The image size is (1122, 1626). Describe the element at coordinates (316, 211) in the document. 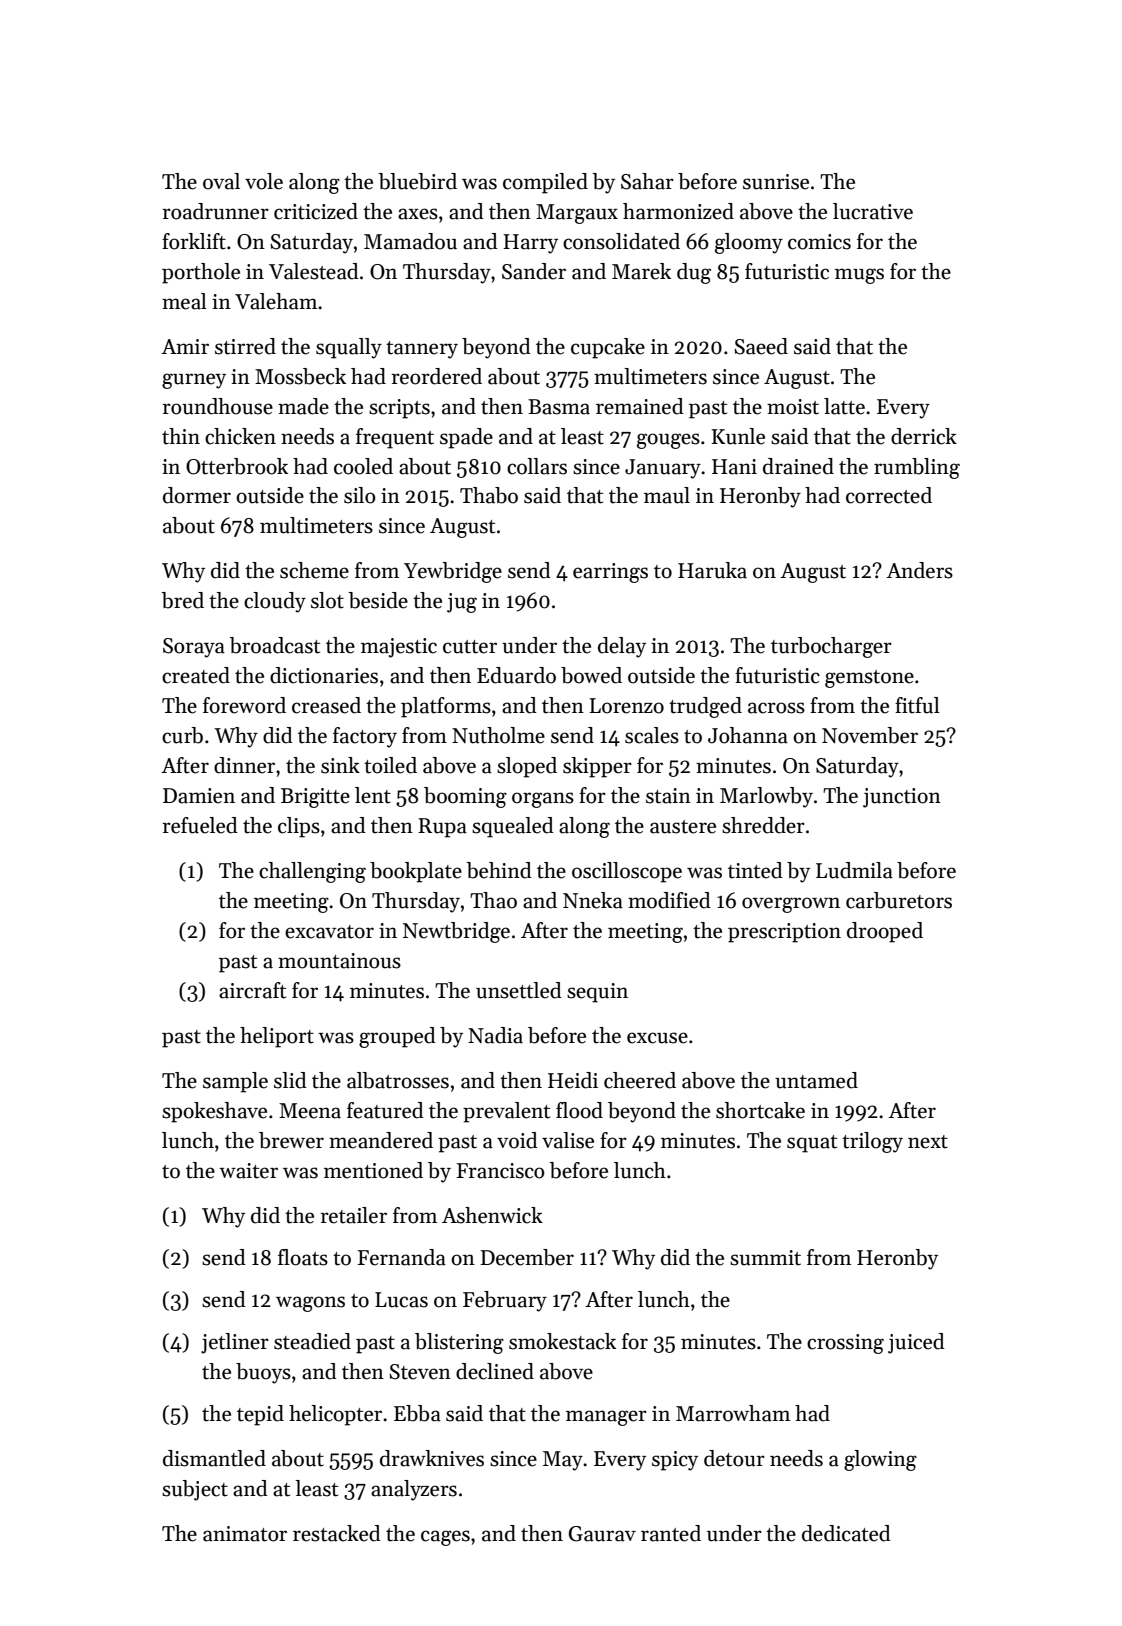

I see `criticized` at that location.
